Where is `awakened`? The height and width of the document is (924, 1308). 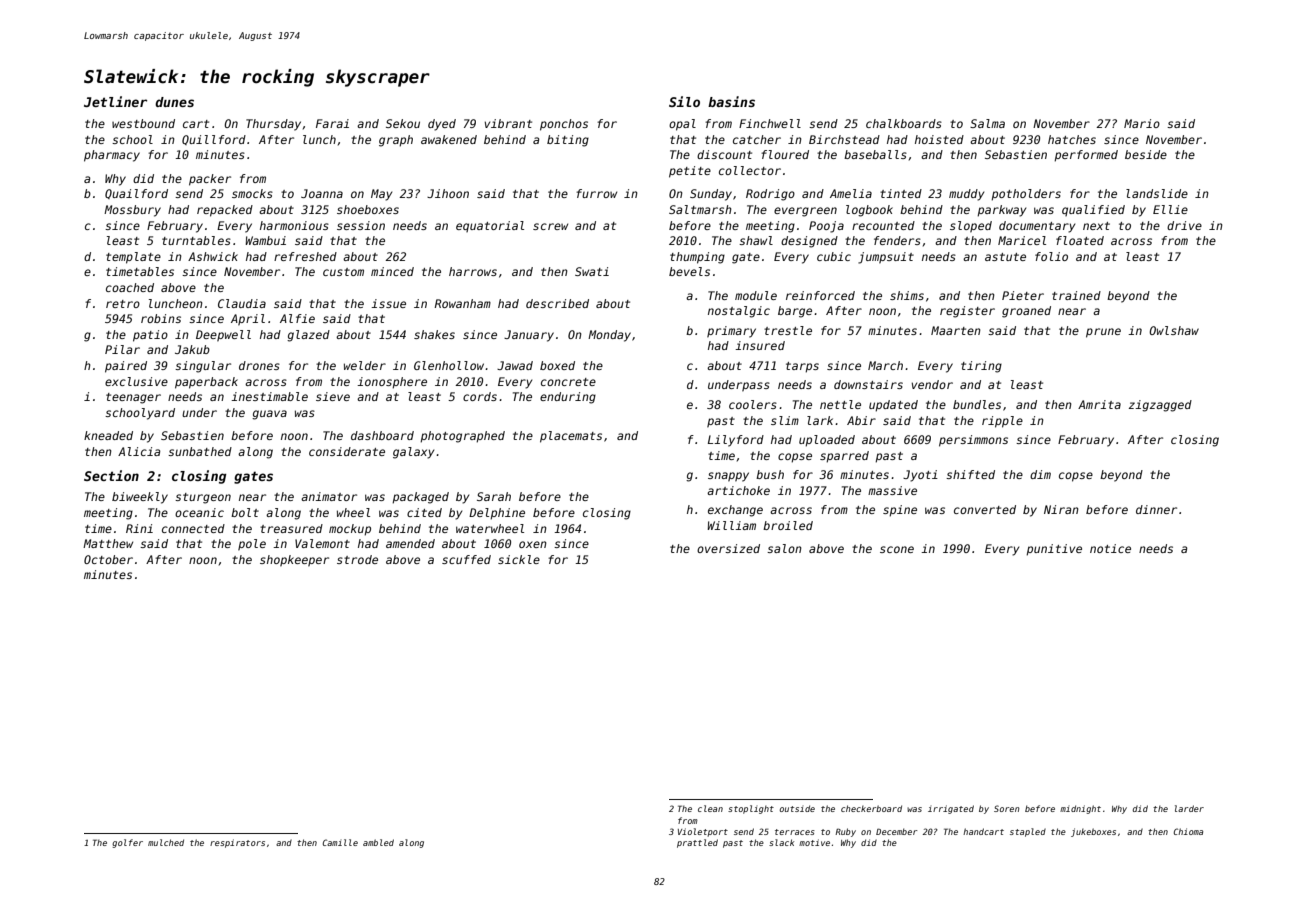
awakened is located at coordinates (449, 139).
